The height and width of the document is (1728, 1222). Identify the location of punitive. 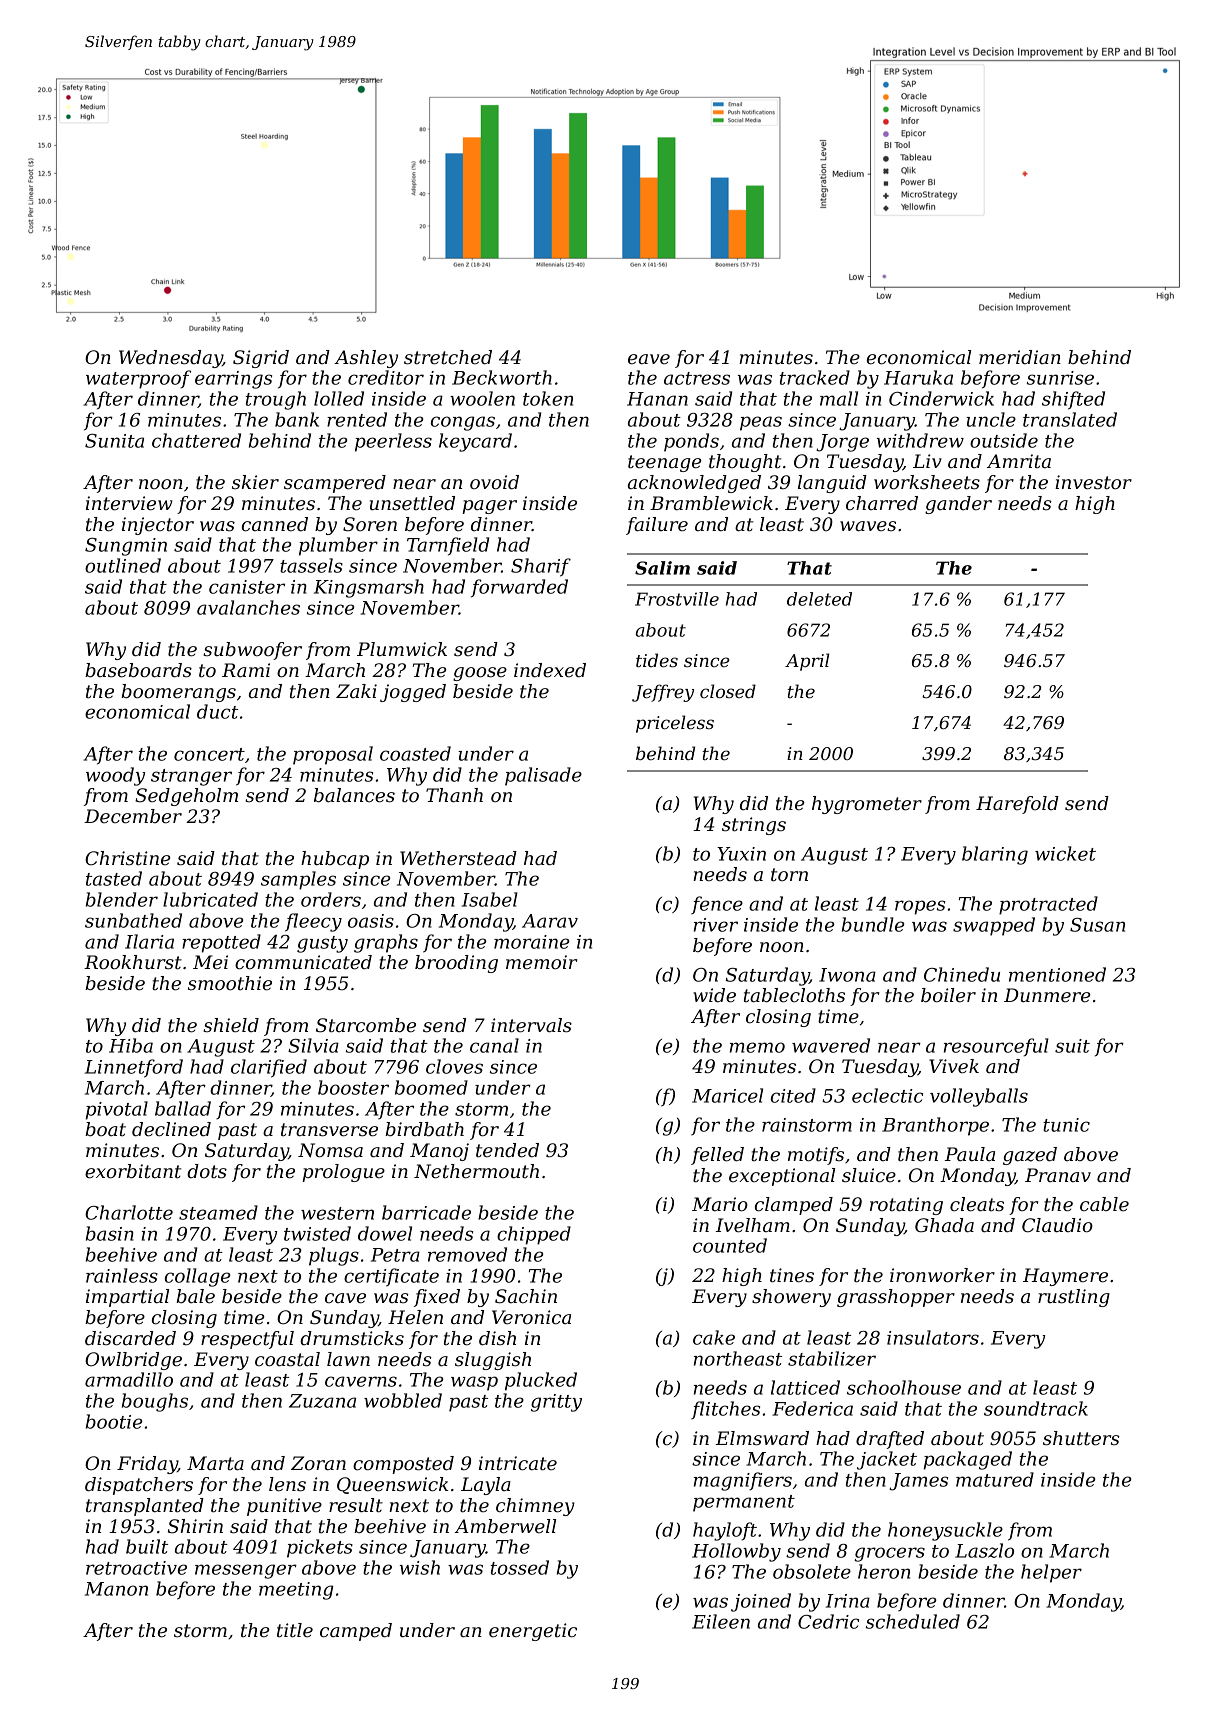
(284, 1507).
